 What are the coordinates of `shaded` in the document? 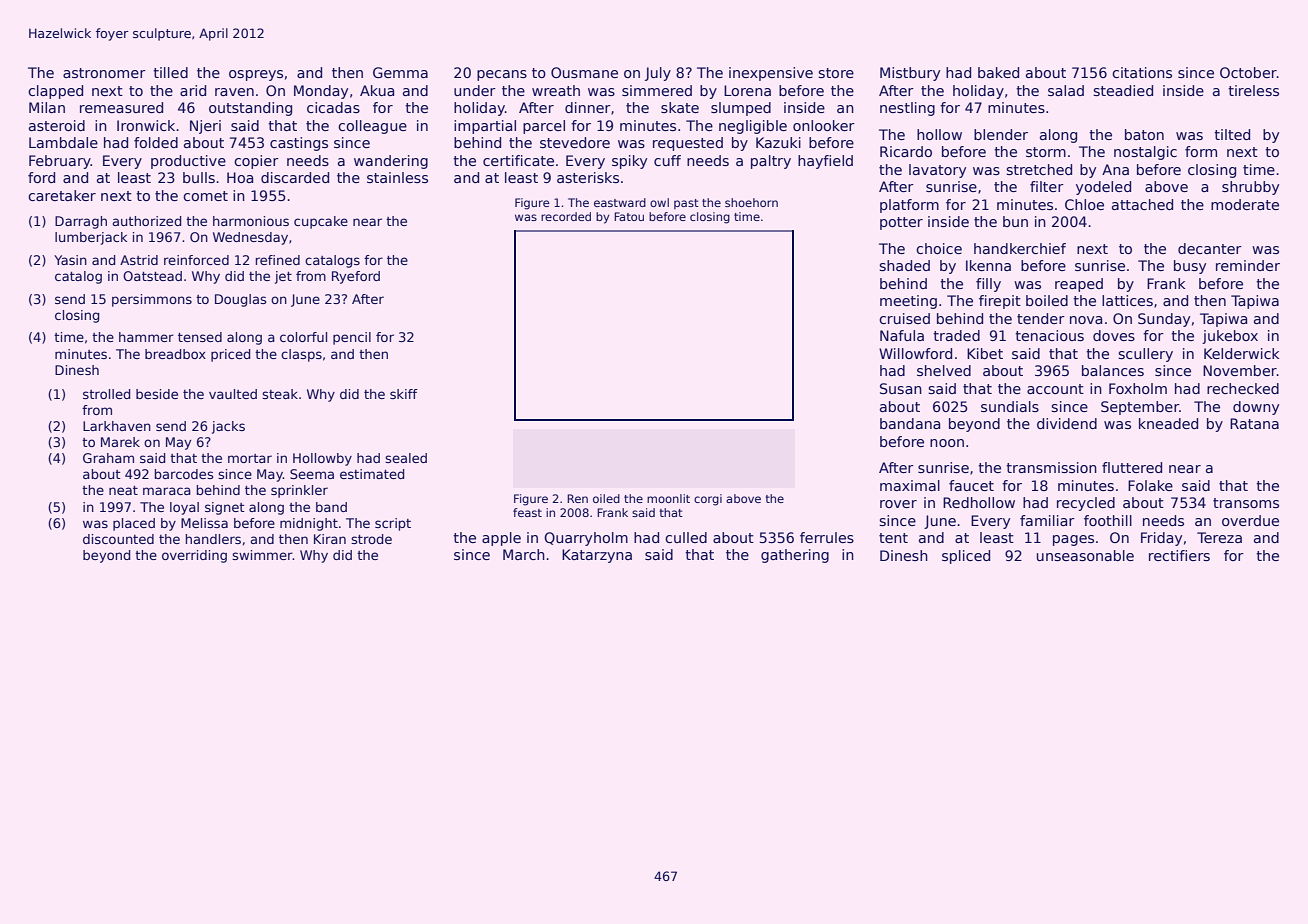 It's located at (904, 265).
